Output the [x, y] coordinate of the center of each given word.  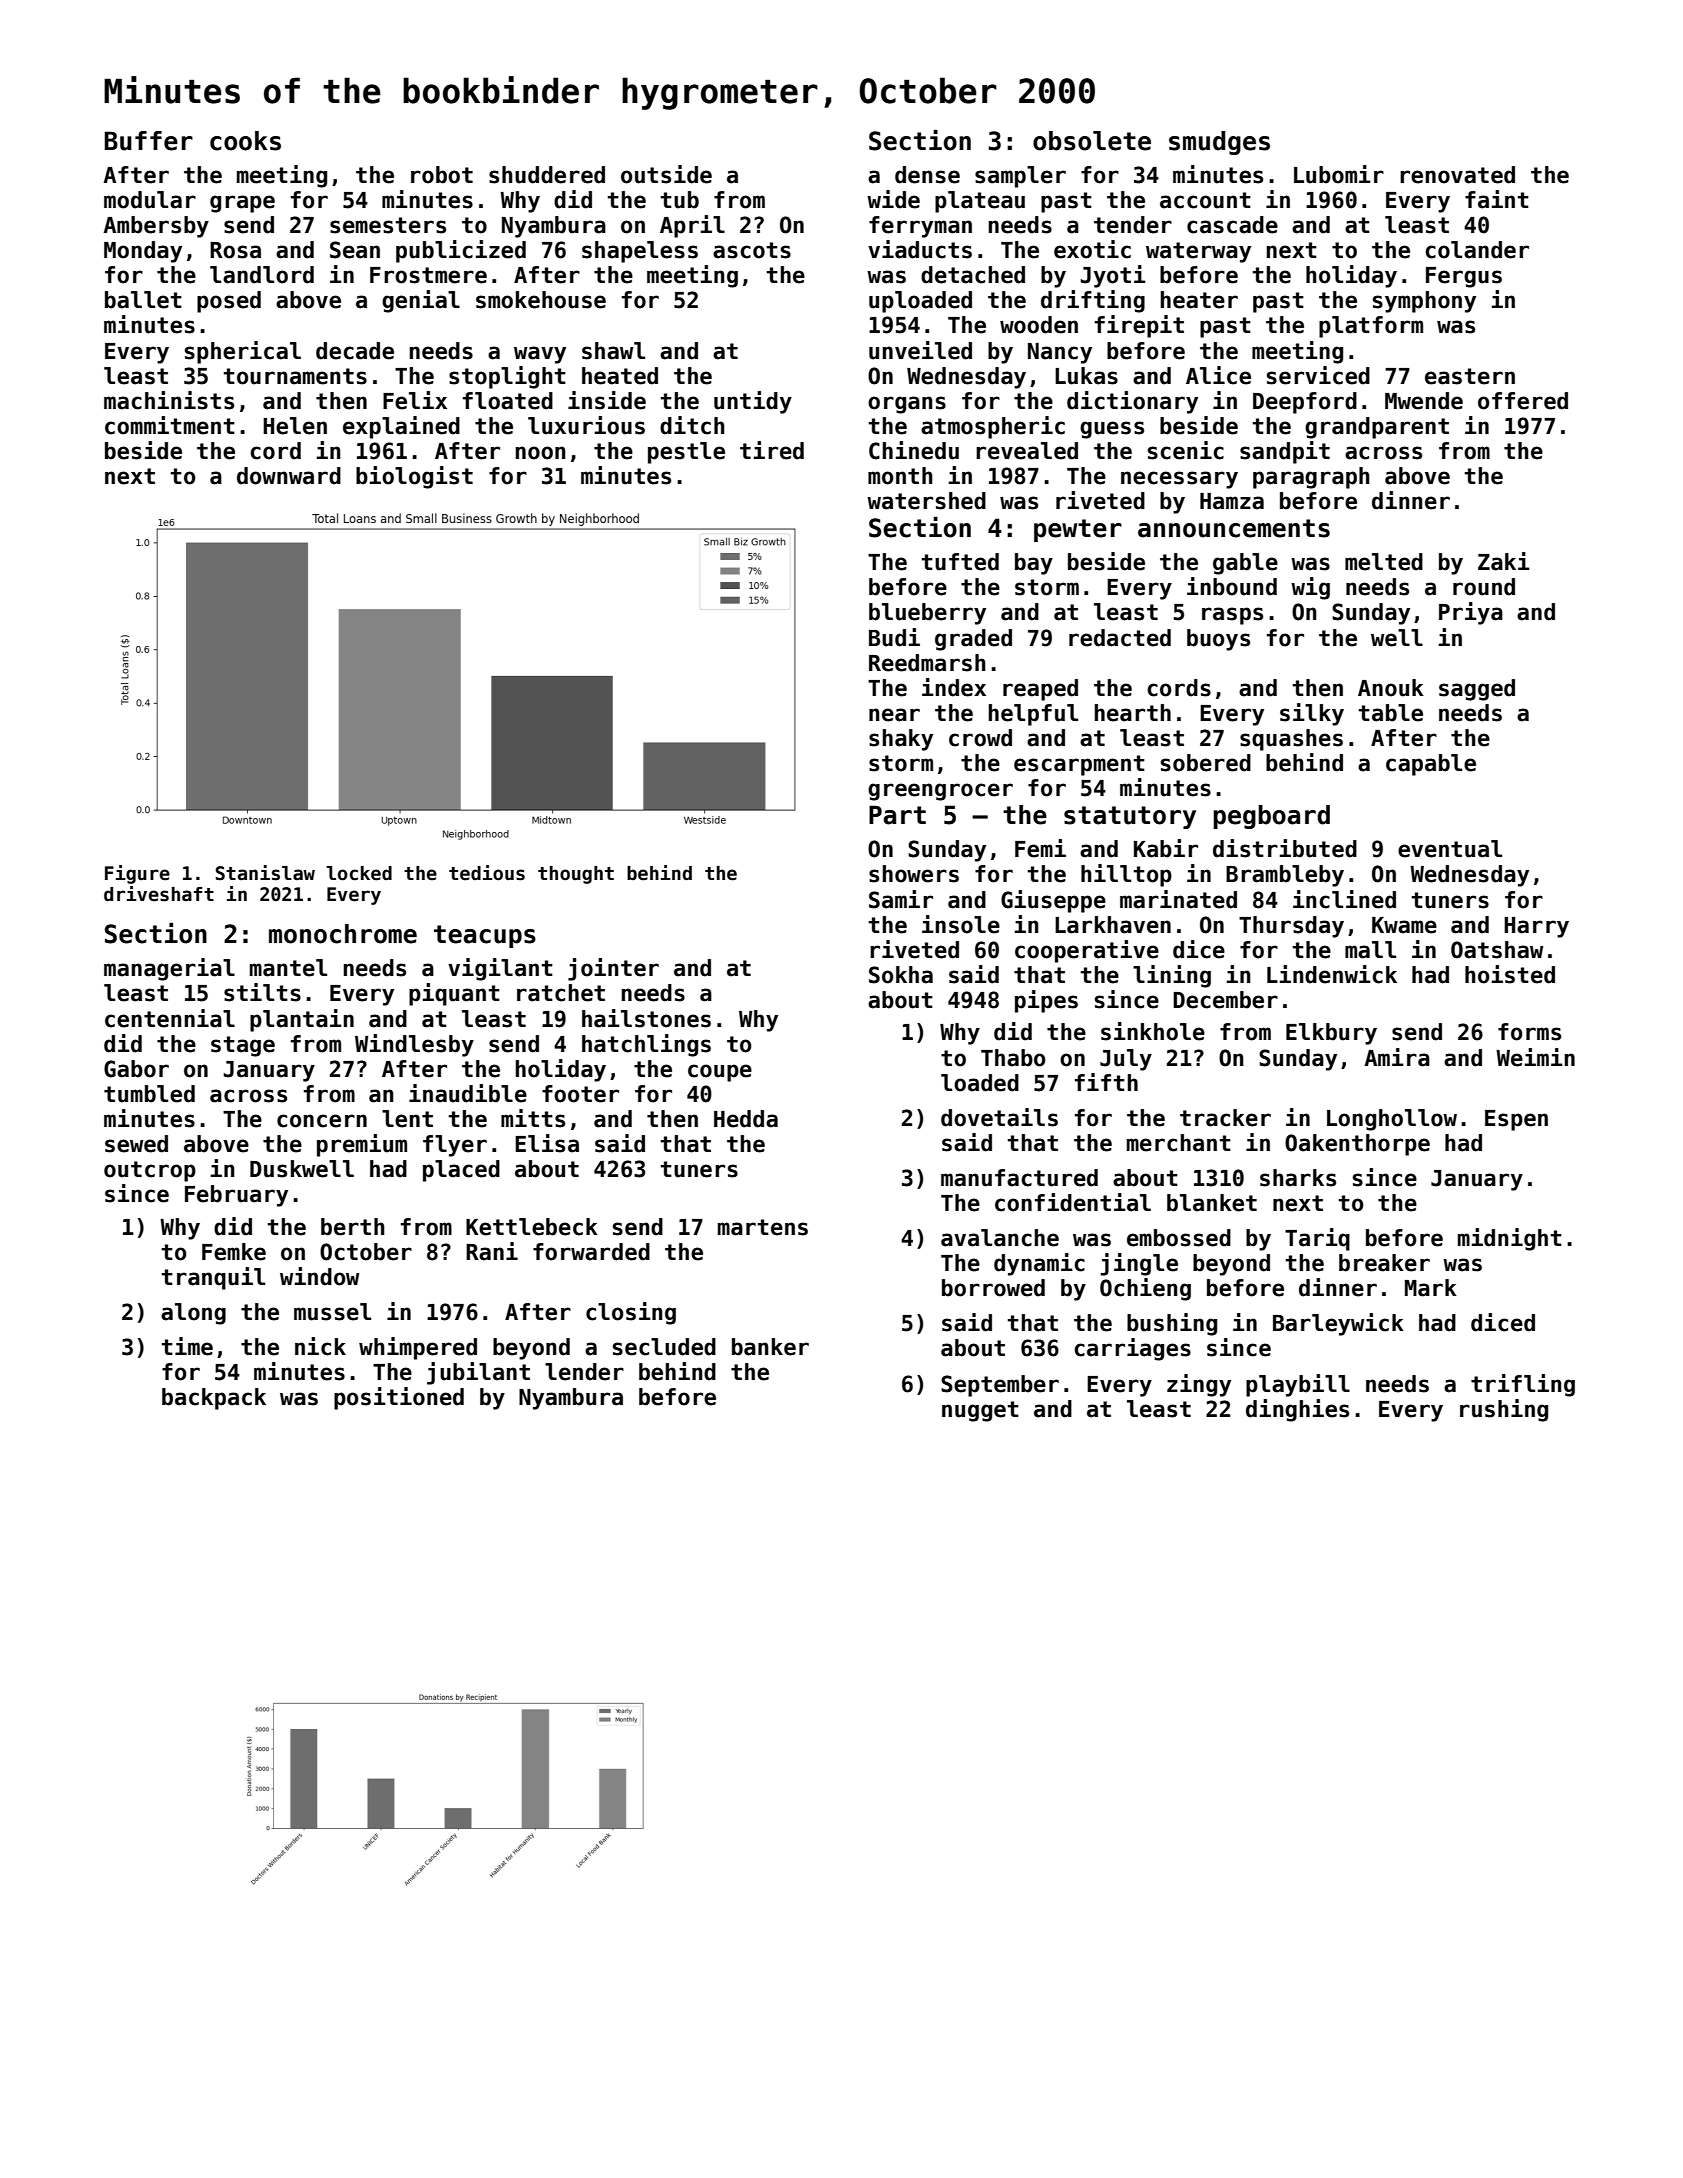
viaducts [920, 249]
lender [584, 1372]
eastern [1470, 376]
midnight [1510, 1239]
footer [580, 1094]
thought [576, 875]
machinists [169, 400]
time [187, 1346]
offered [1523, 401]
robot [442, 175]
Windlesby [414, 1045]
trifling [1523, 1385]
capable [1431, 765]
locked [359, 873]
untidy [753, 402]
